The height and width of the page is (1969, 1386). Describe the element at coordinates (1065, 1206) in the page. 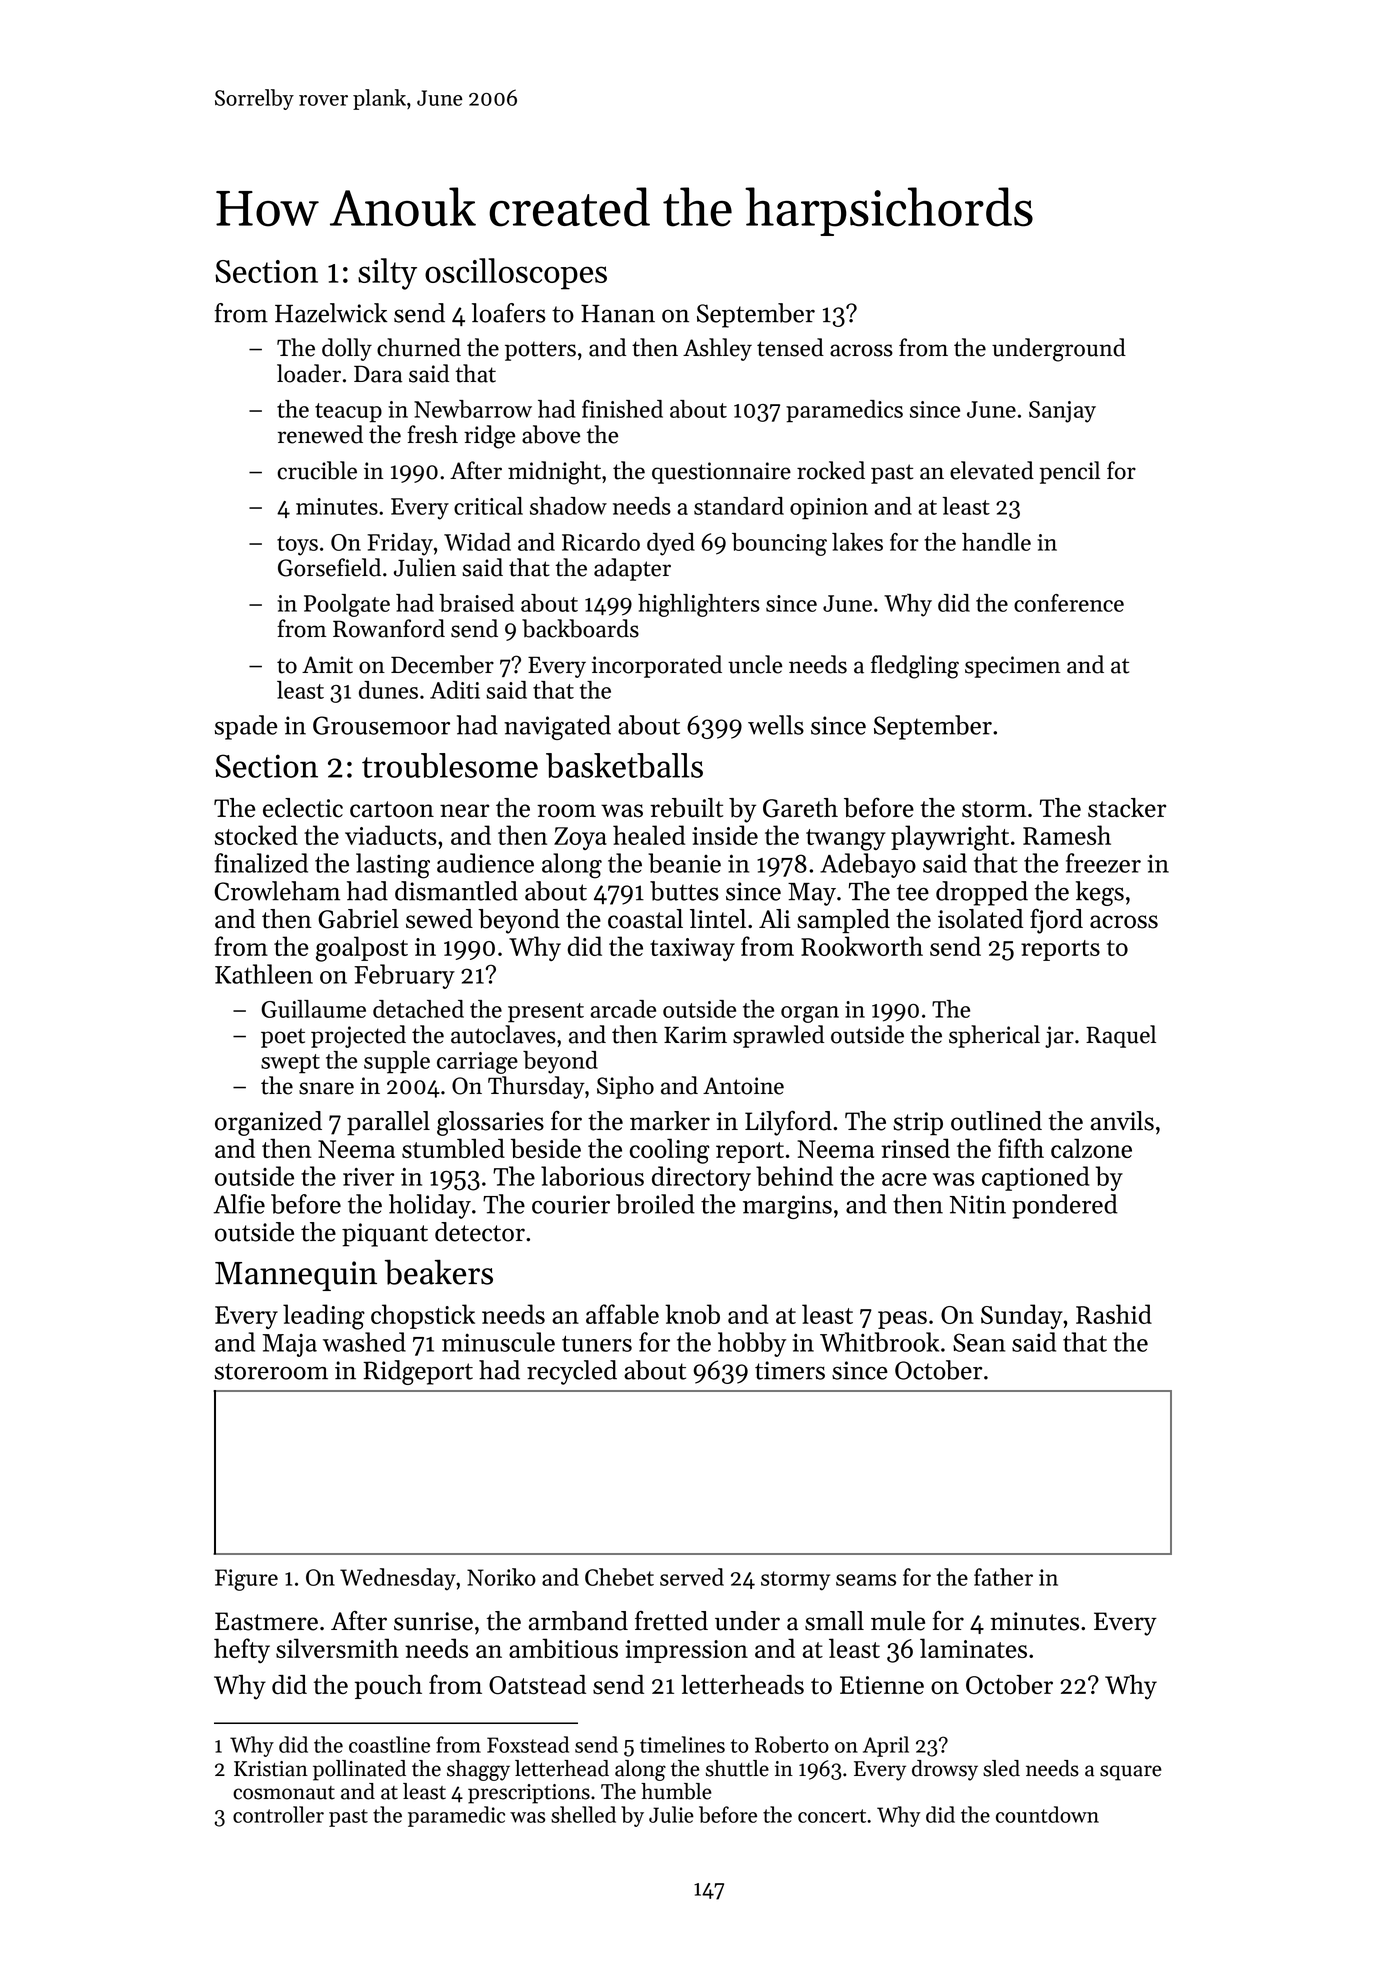

I see `pondered` at that location.
